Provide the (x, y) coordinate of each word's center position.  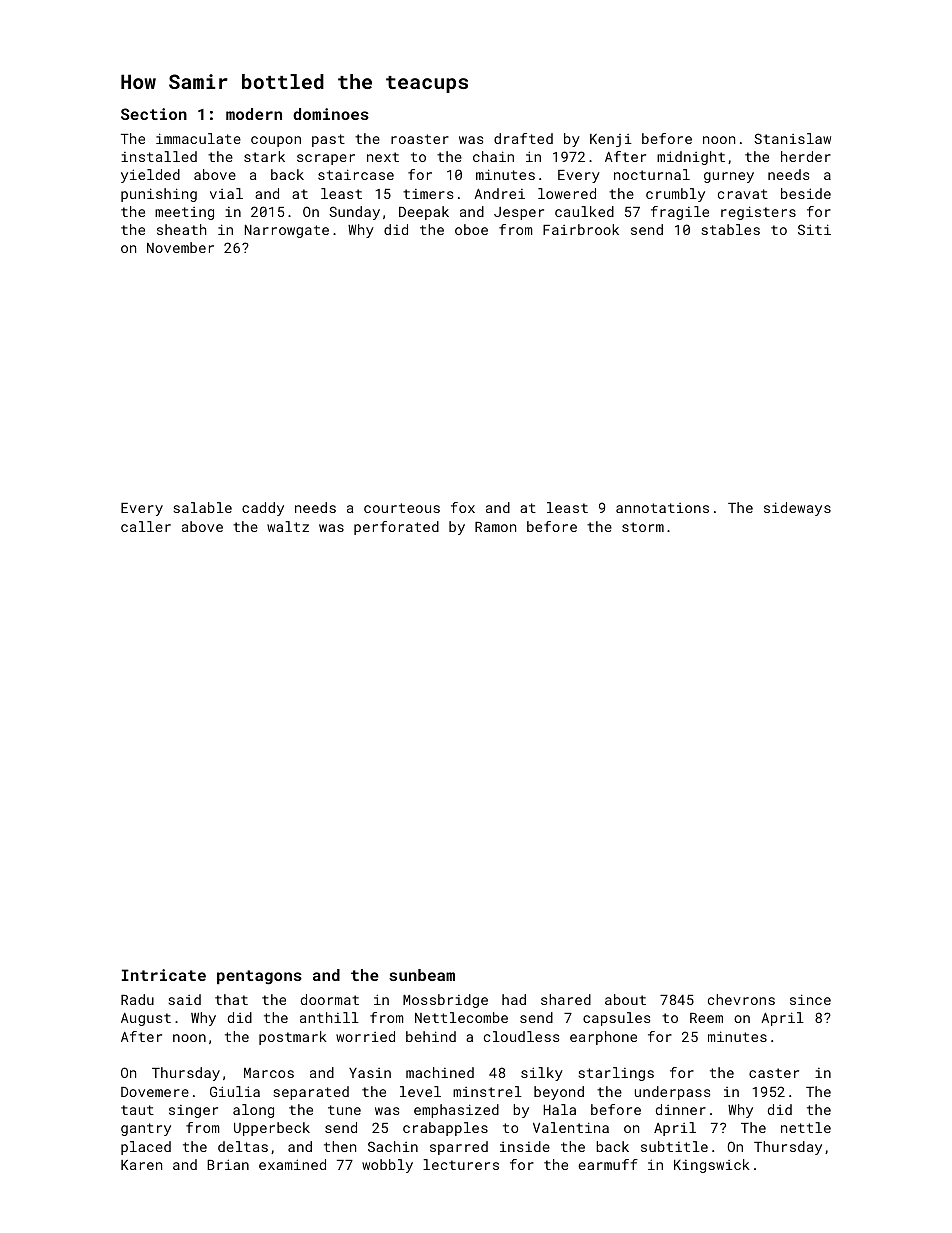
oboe (471, 229)
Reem (706, 1018)
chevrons (741, 999)
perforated (396, 528)
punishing (159, 195)
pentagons (259, 977)
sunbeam (422, 975)
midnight (691, 158)
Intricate (164, 975)
